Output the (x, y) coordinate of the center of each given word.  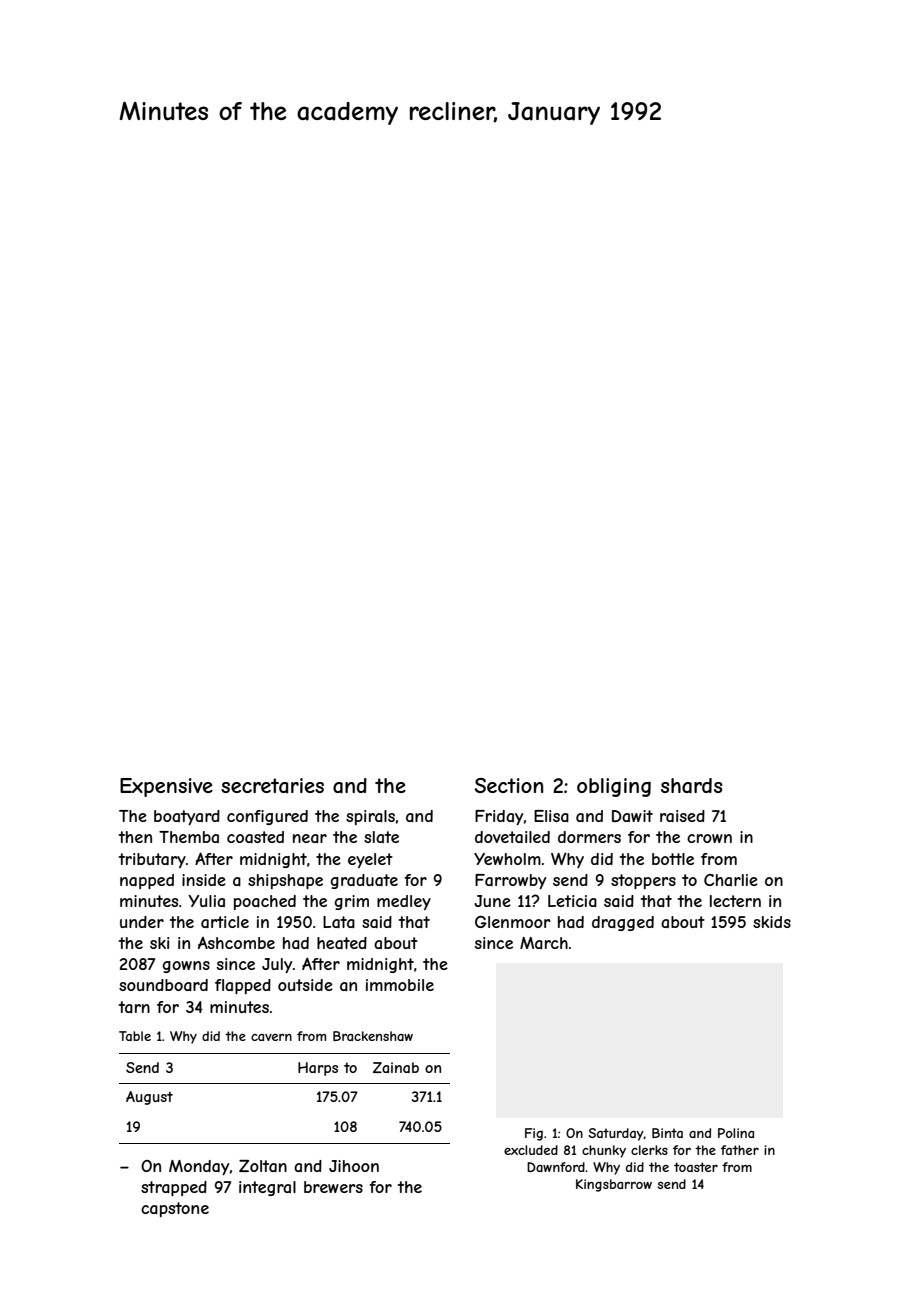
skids (772, 922)
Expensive (166, 787)
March (544, 943)
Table (135, 1036)
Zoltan (263, 1166)
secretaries (272, 785)
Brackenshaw (373, 1036)
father (740, 1150)
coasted (255, 837)
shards (691, 786)
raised (682, 816)
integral (267, 1188)
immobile (400, 985)
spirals (370, 817)
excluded (531, 1150)
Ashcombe (236, 943)
